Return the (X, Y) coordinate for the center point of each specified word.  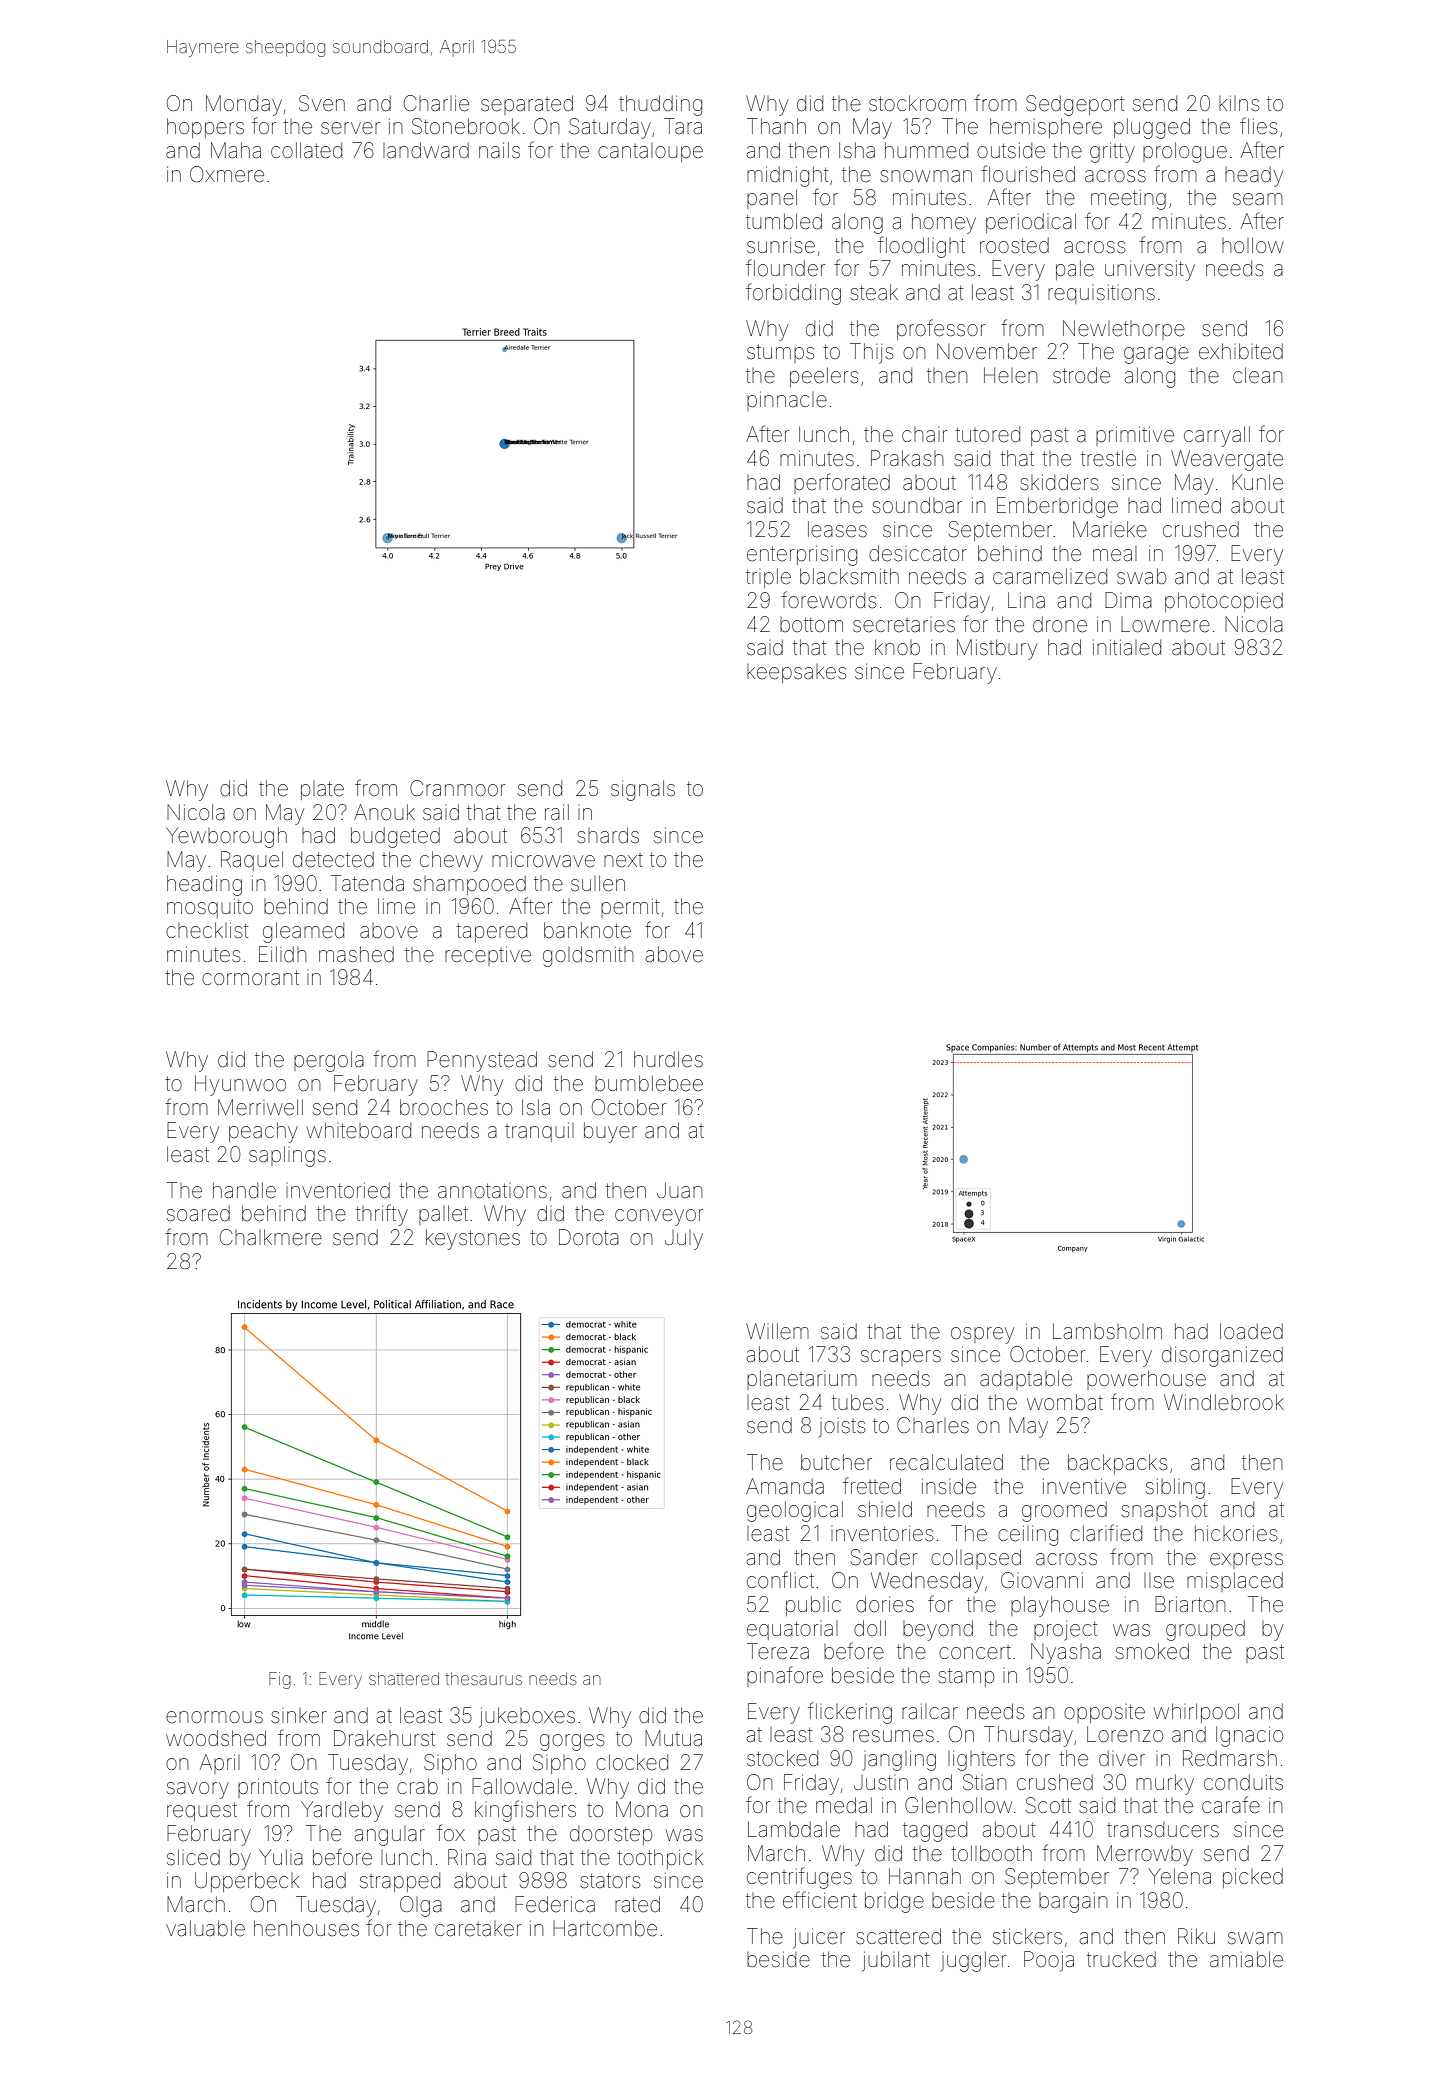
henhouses (306, 1928)
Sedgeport (1075, 105)
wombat (1065, 1402)
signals (643, 790)
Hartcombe (605, 1928)
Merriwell (260, 1107)
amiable (1246, 1959)
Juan (679, 1190)
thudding (660, 105)
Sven (322, 103)
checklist (207, 930)
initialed (1127, 647)
